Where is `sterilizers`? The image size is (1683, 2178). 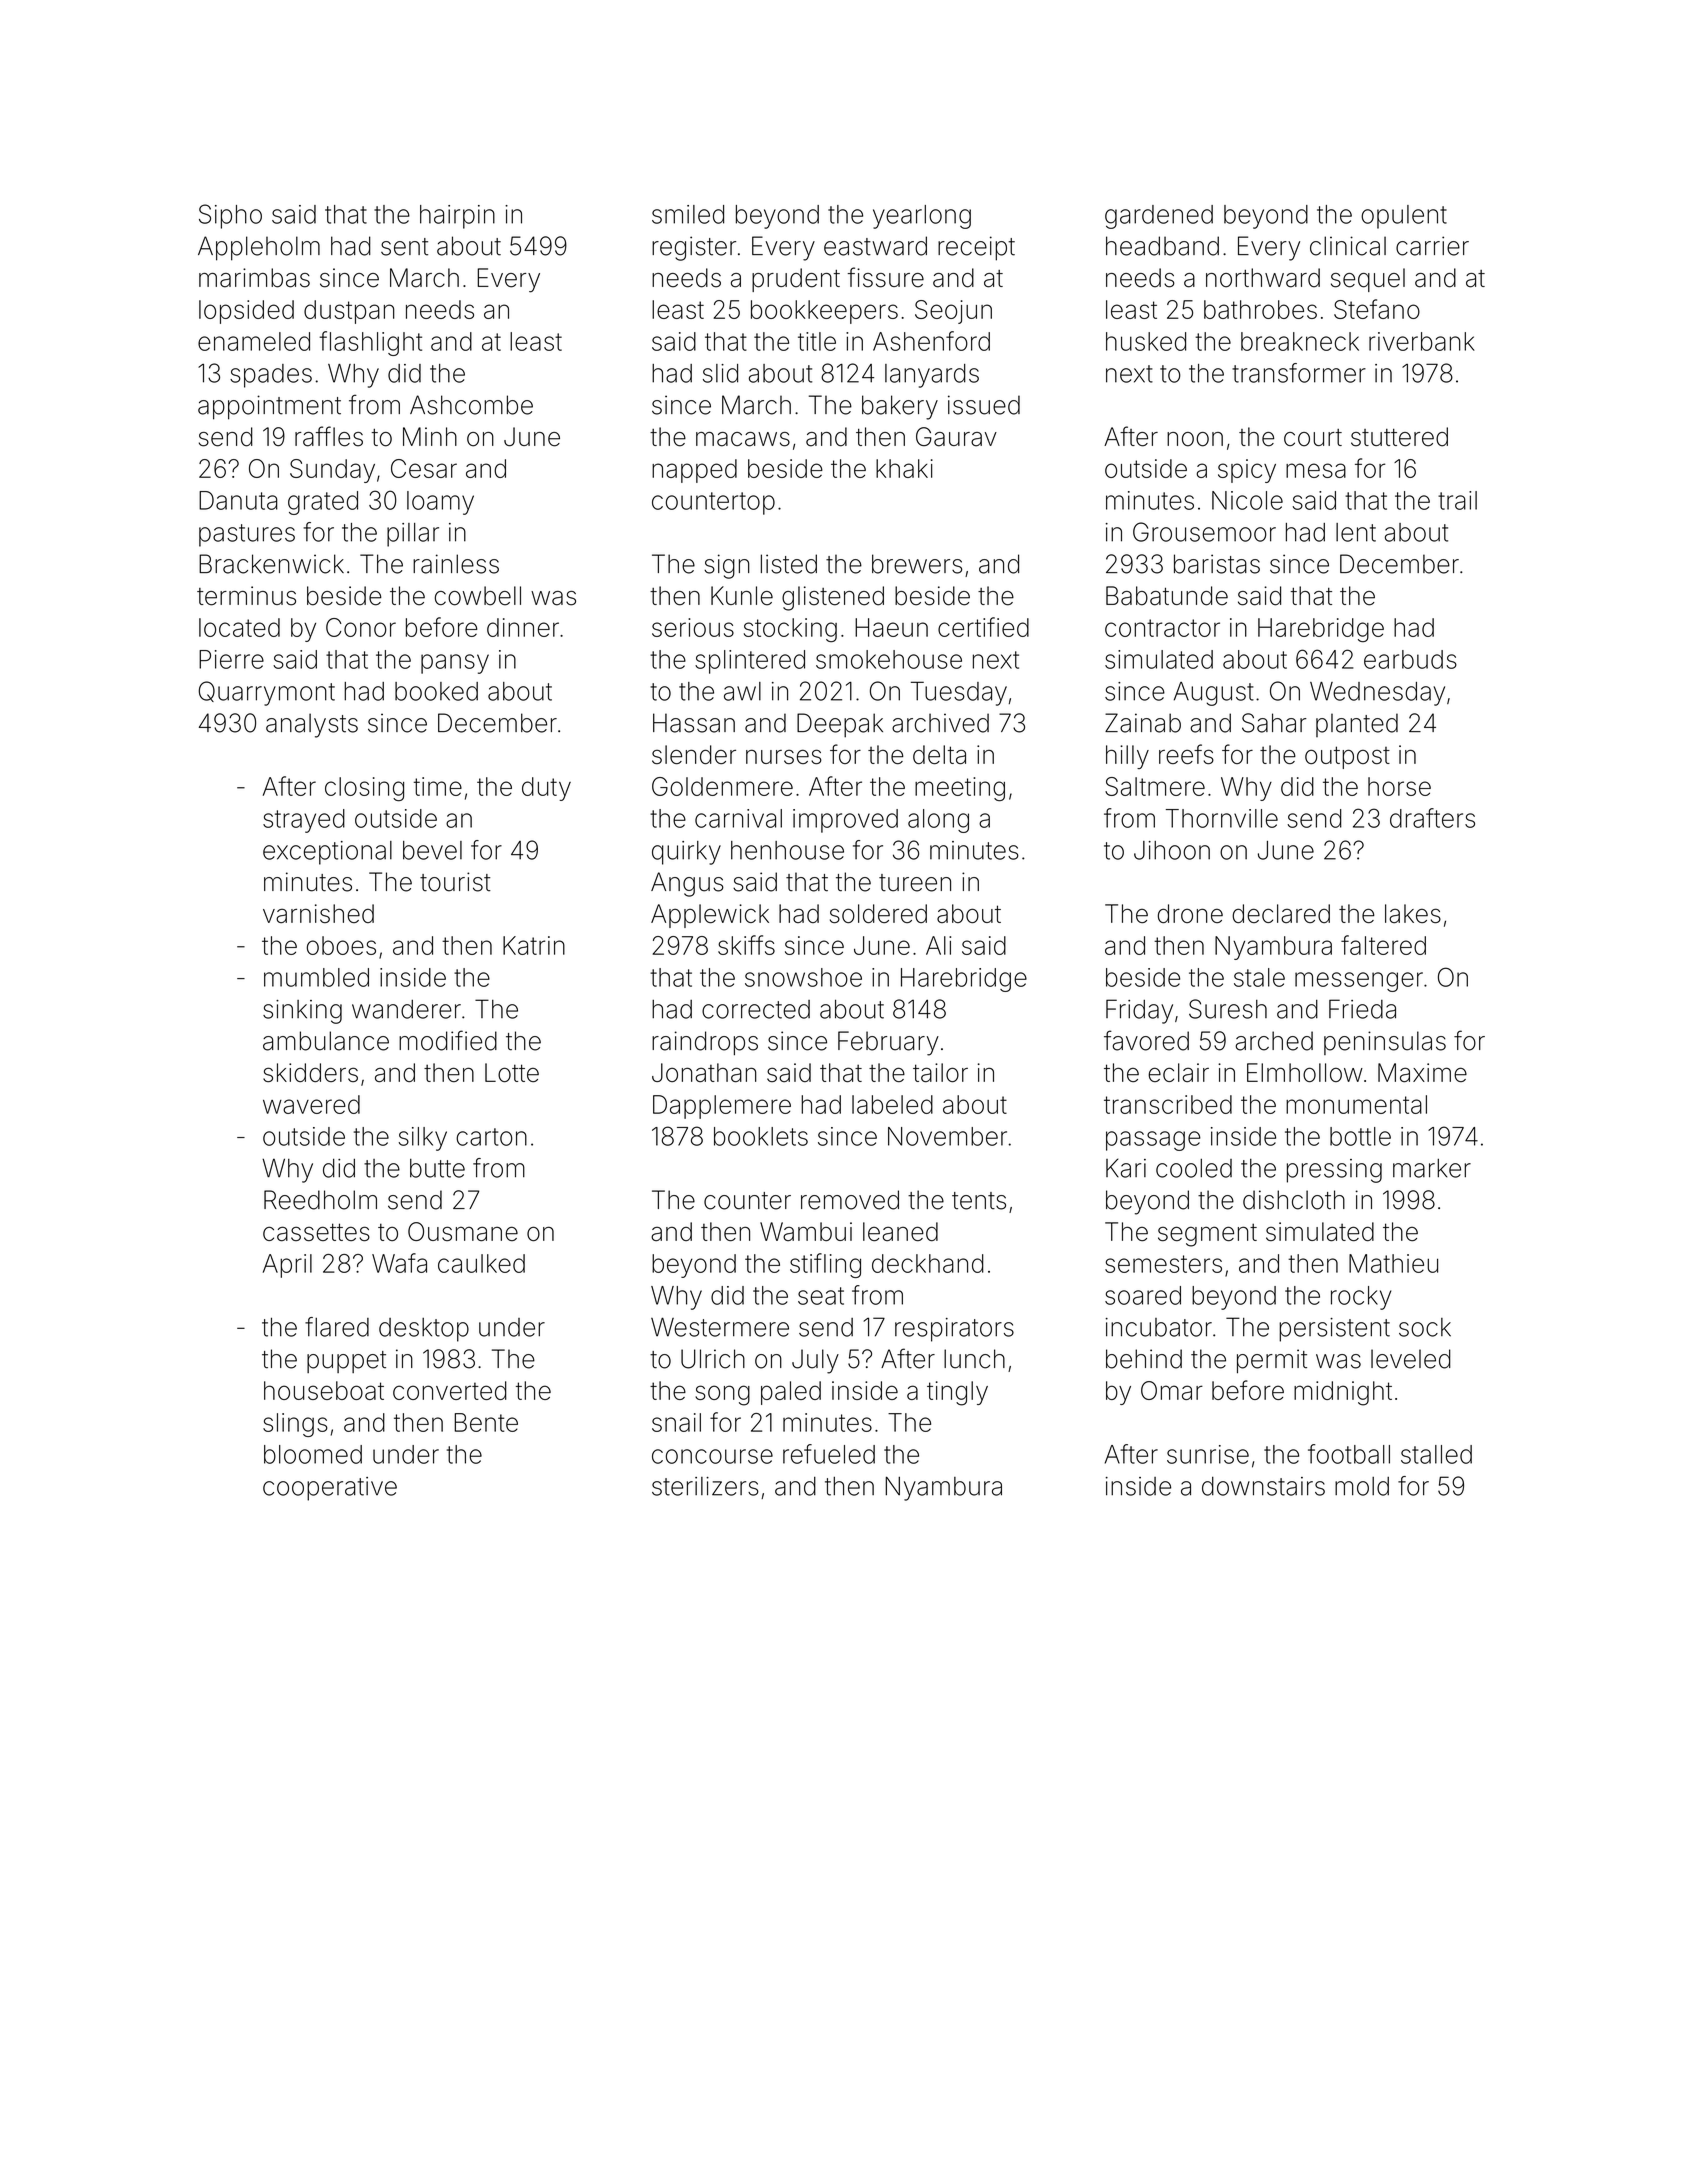
sterilizers is located at coordinates (705, 1486).
